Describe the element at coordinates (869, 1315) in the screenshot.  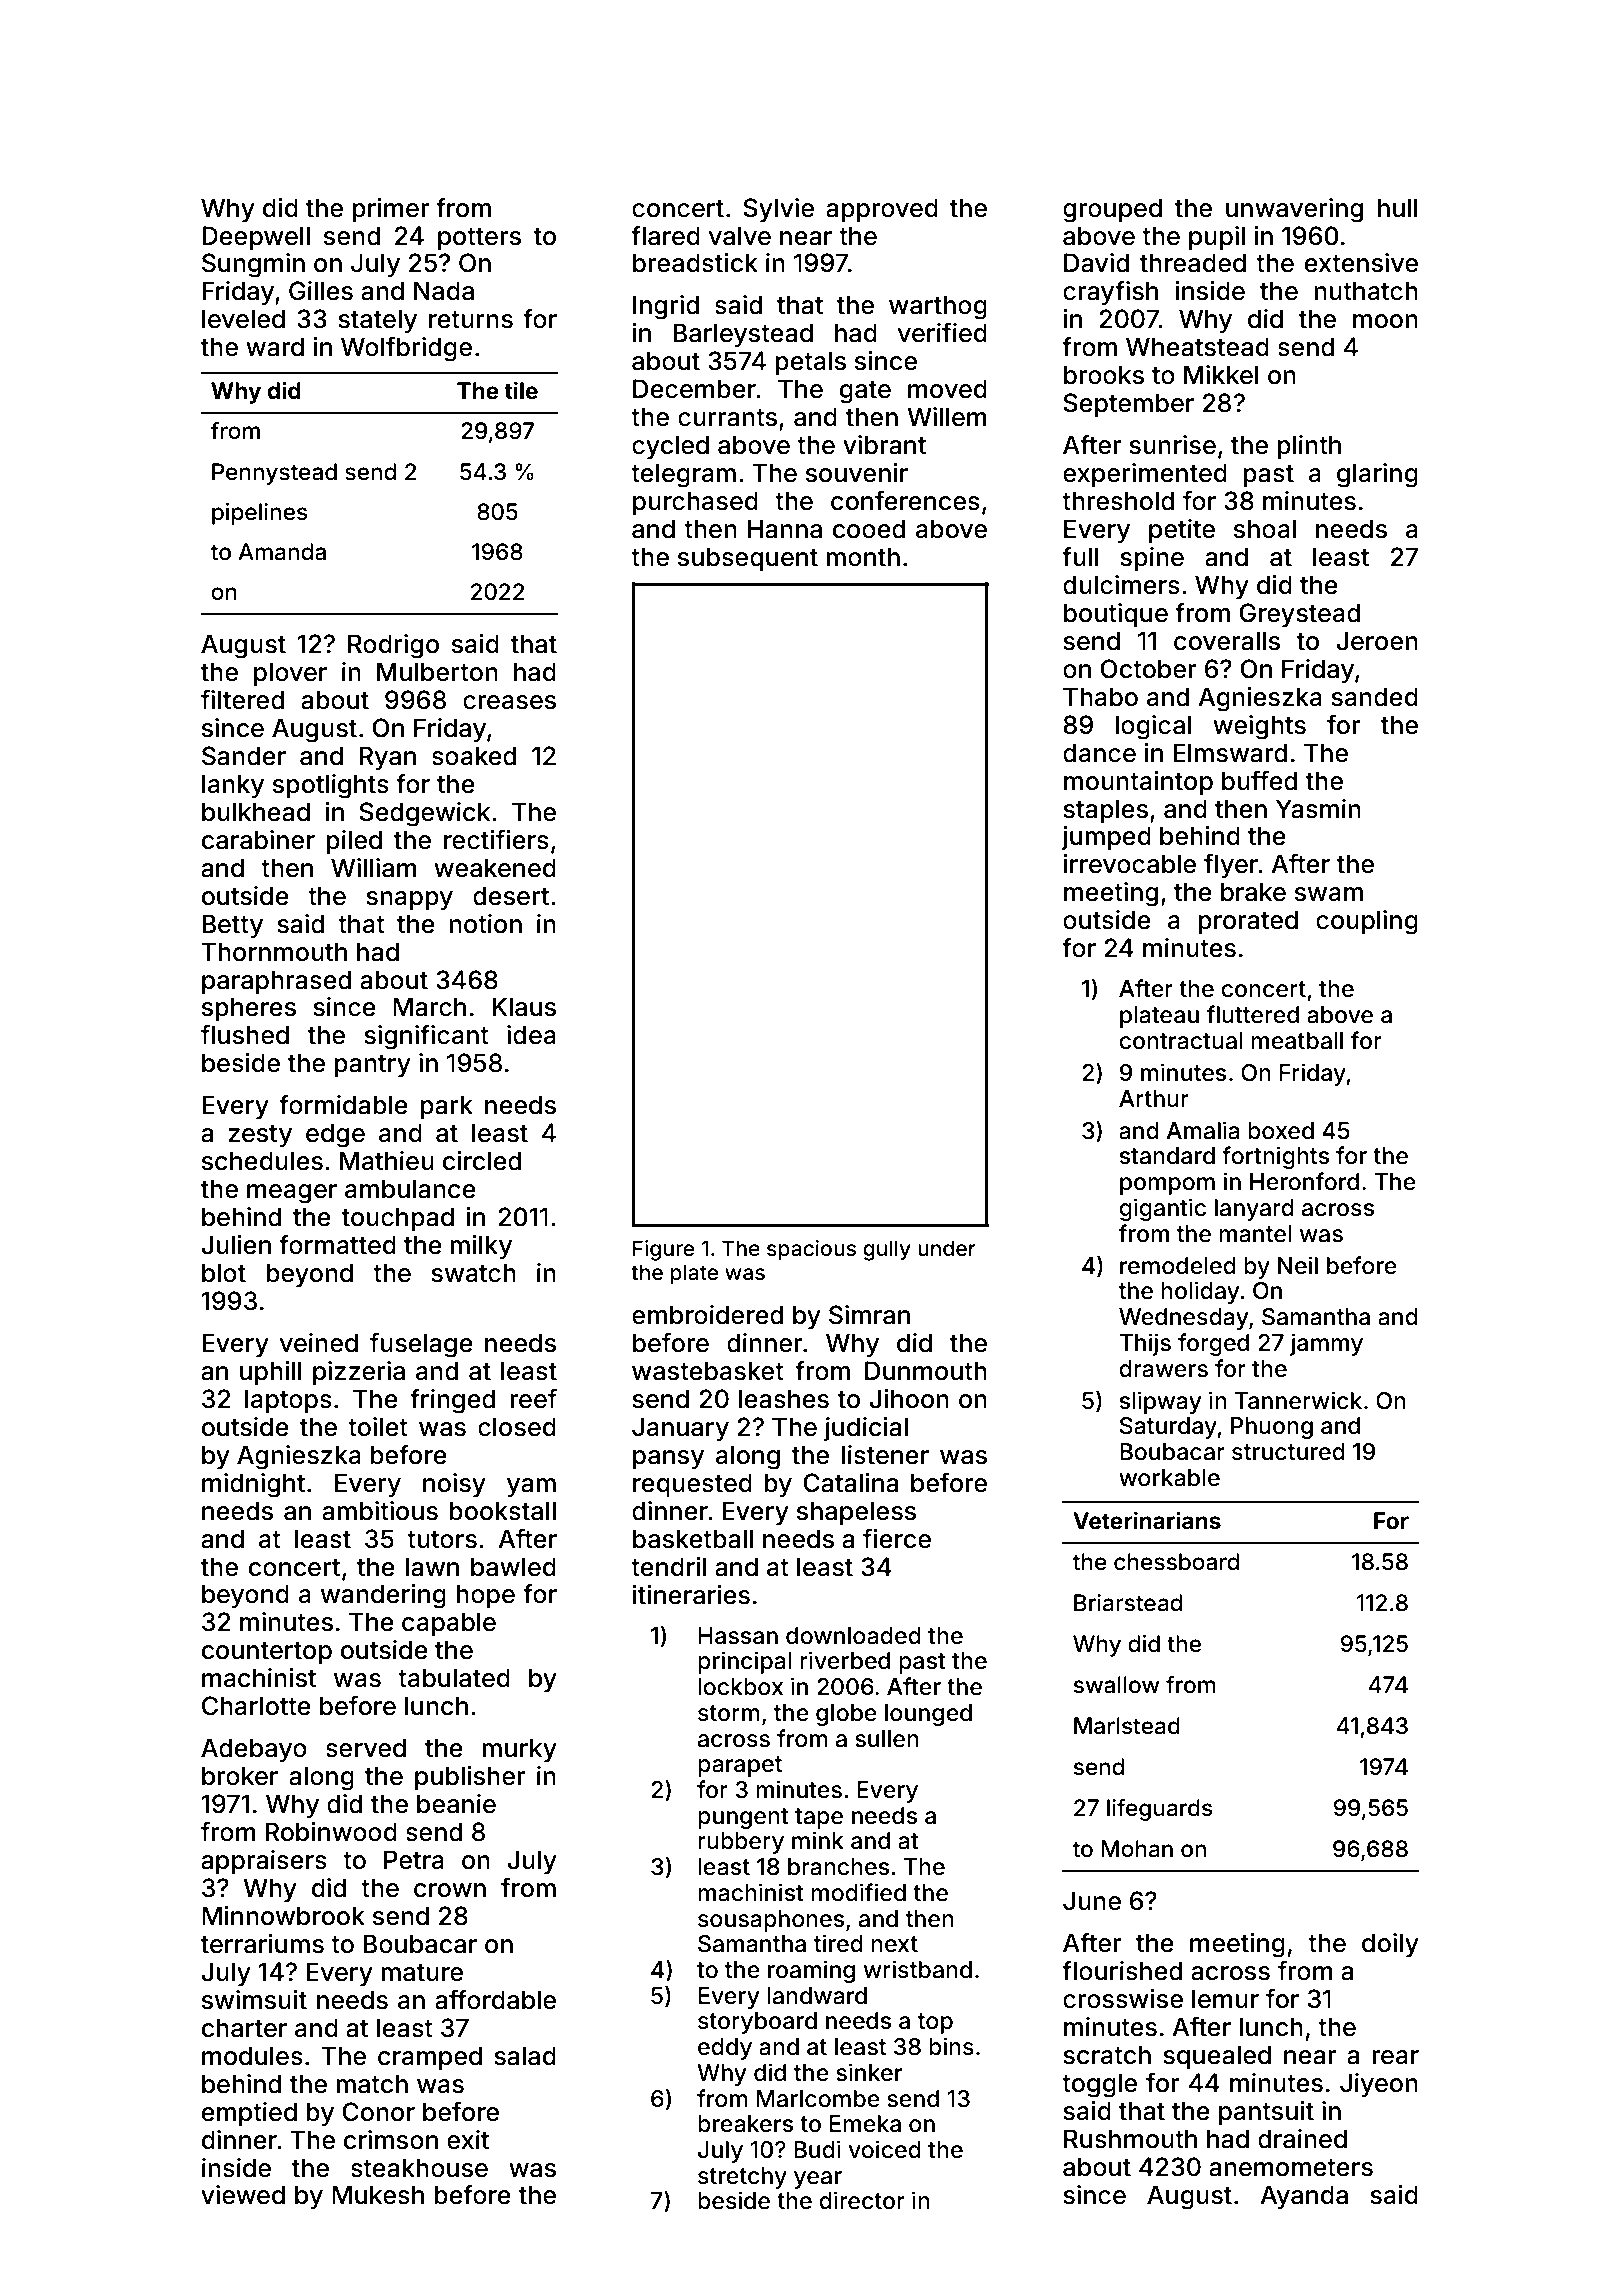
I see `Simran` at that location.
